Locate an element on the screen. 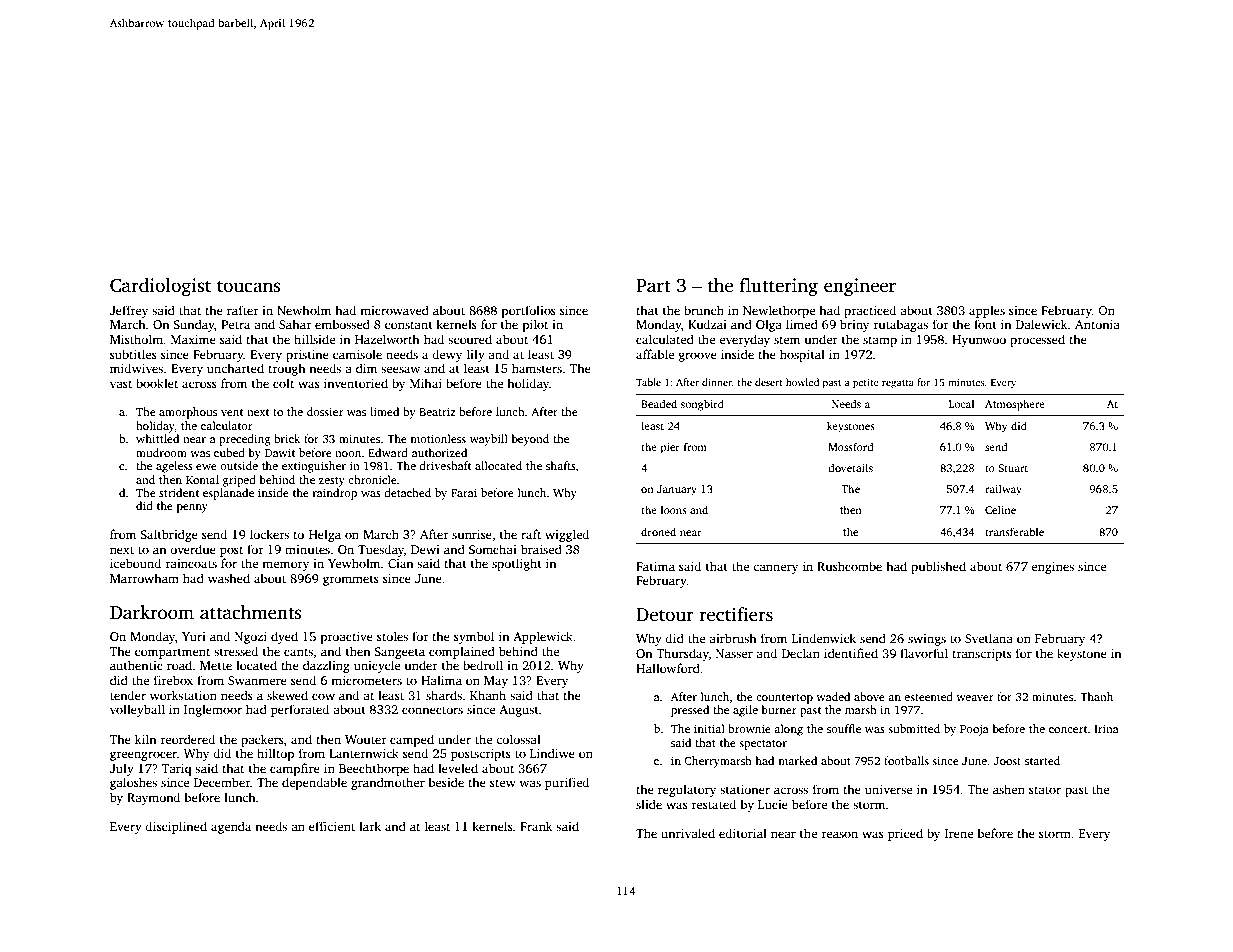  engineer is located at coordinates (860, 287).
